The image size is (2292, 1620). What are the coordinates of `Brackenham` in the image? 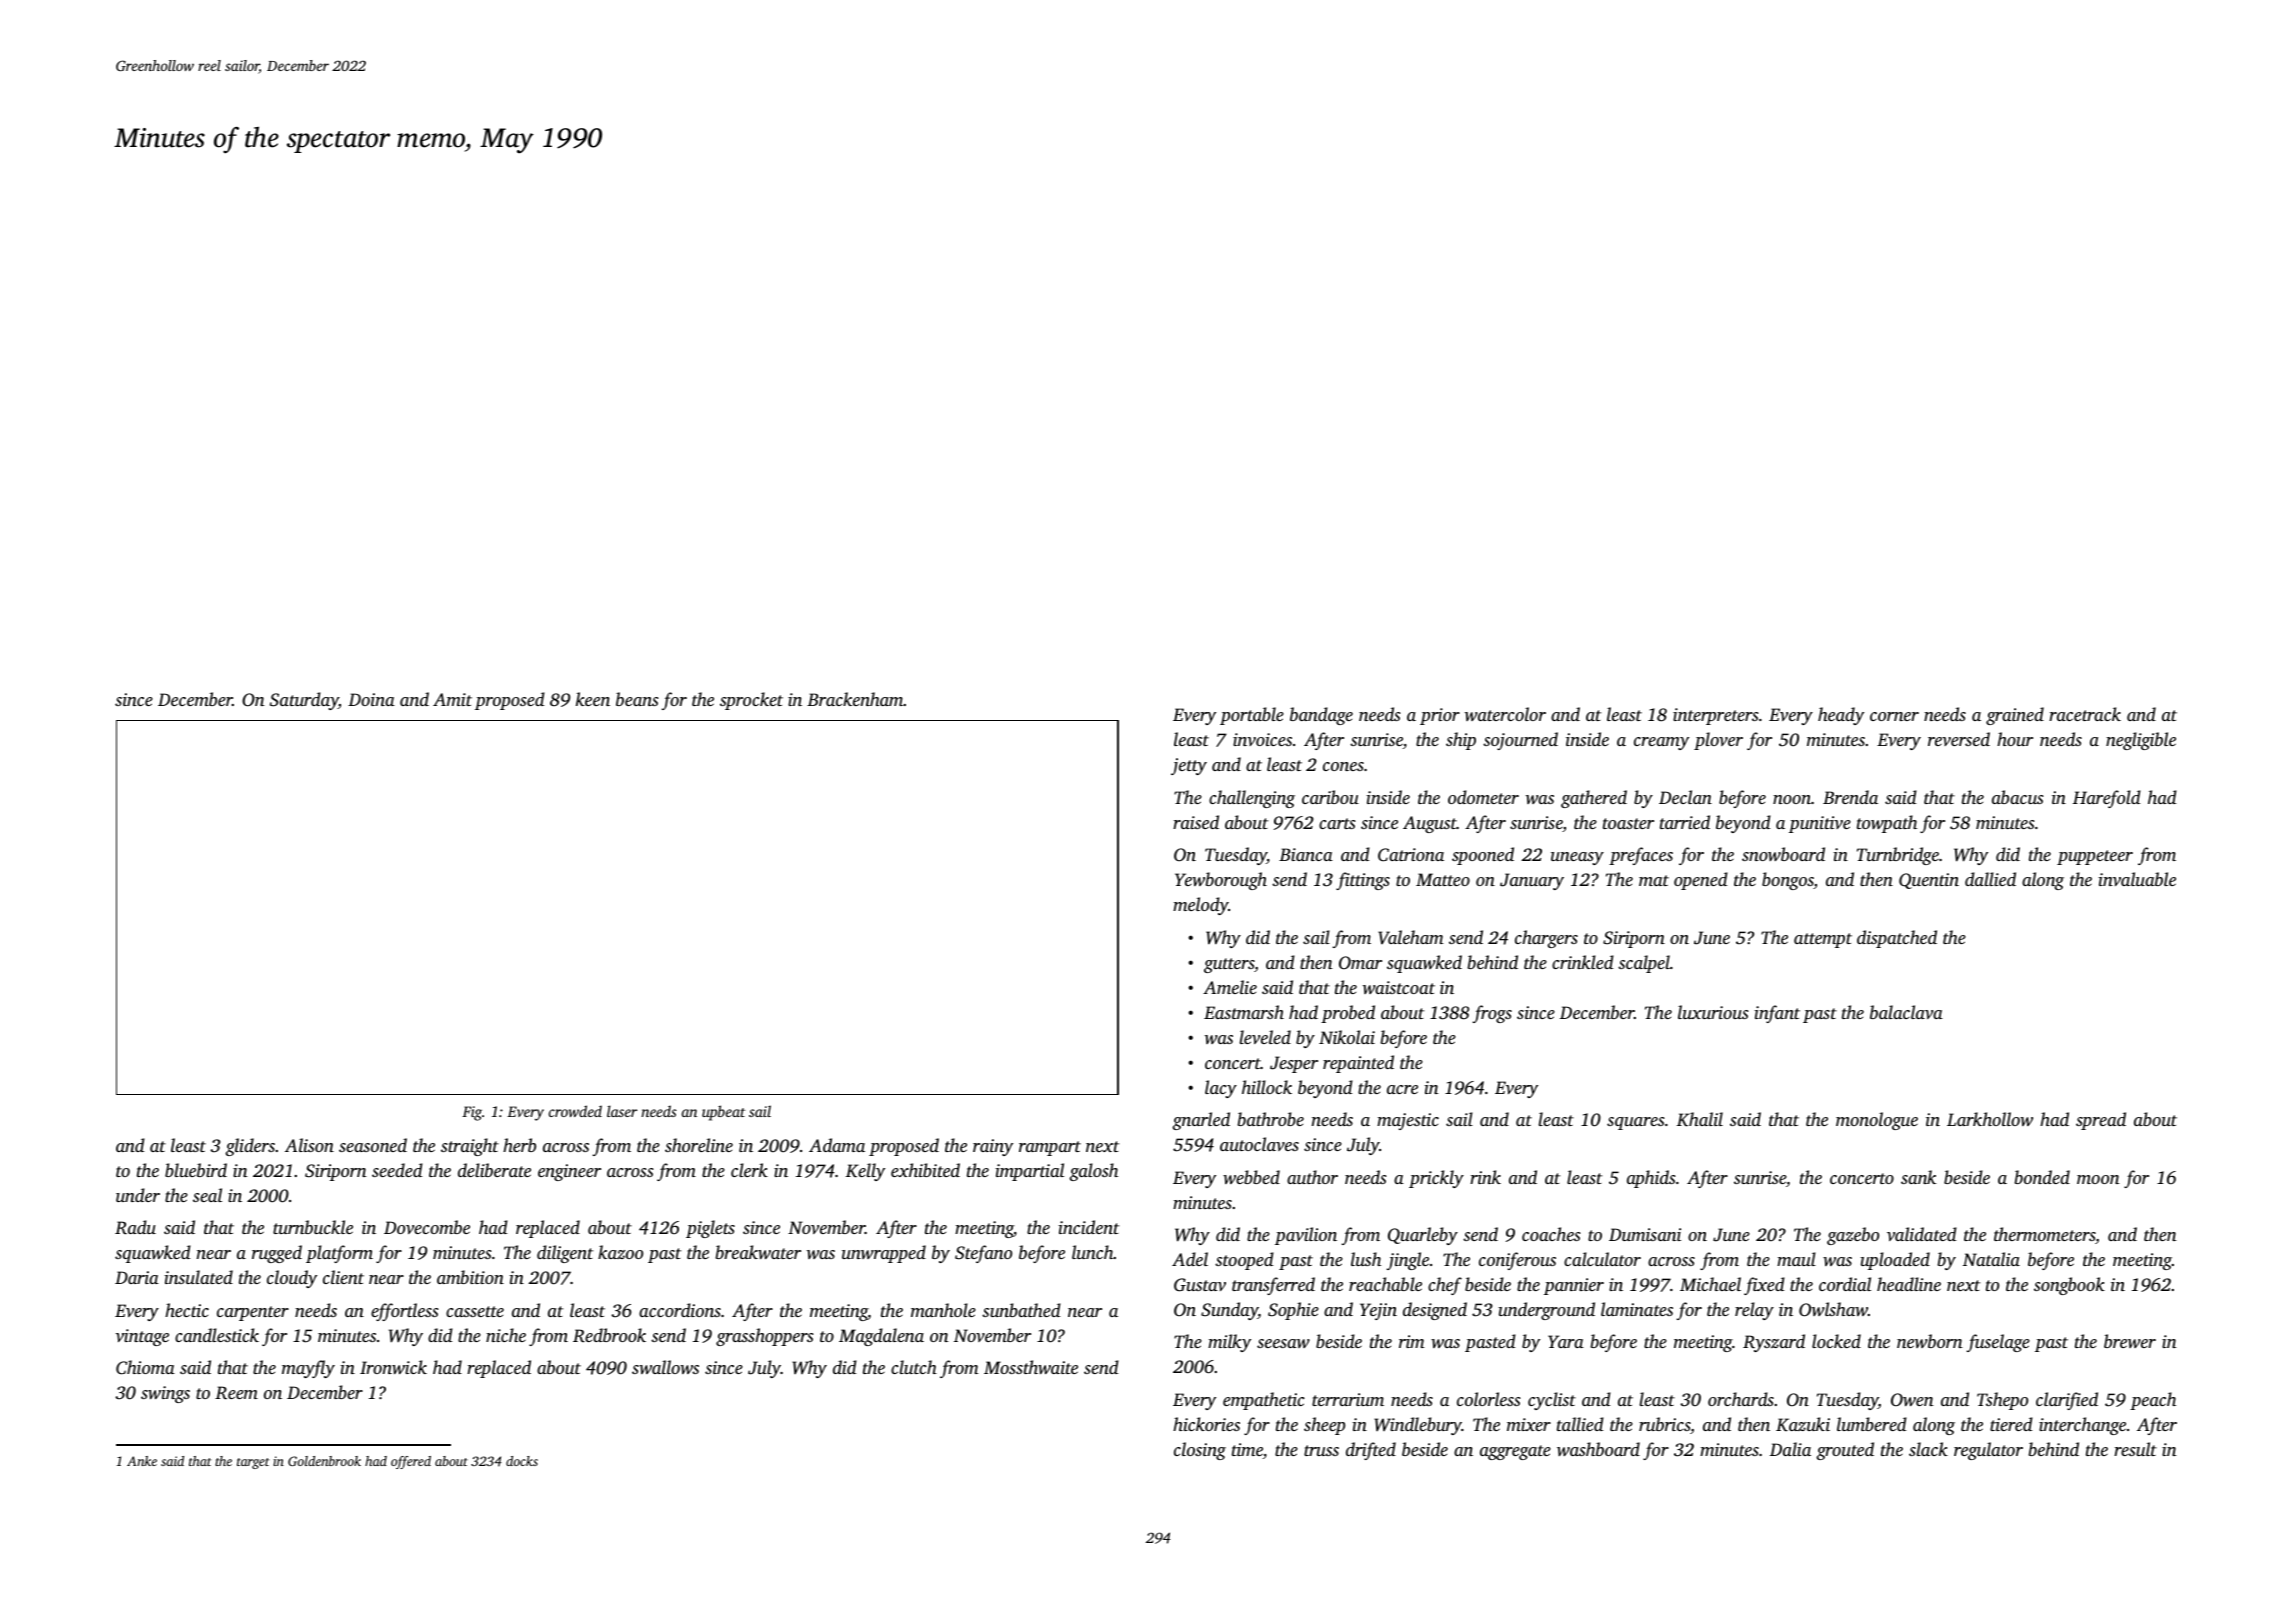 It's located at (855, 699).
